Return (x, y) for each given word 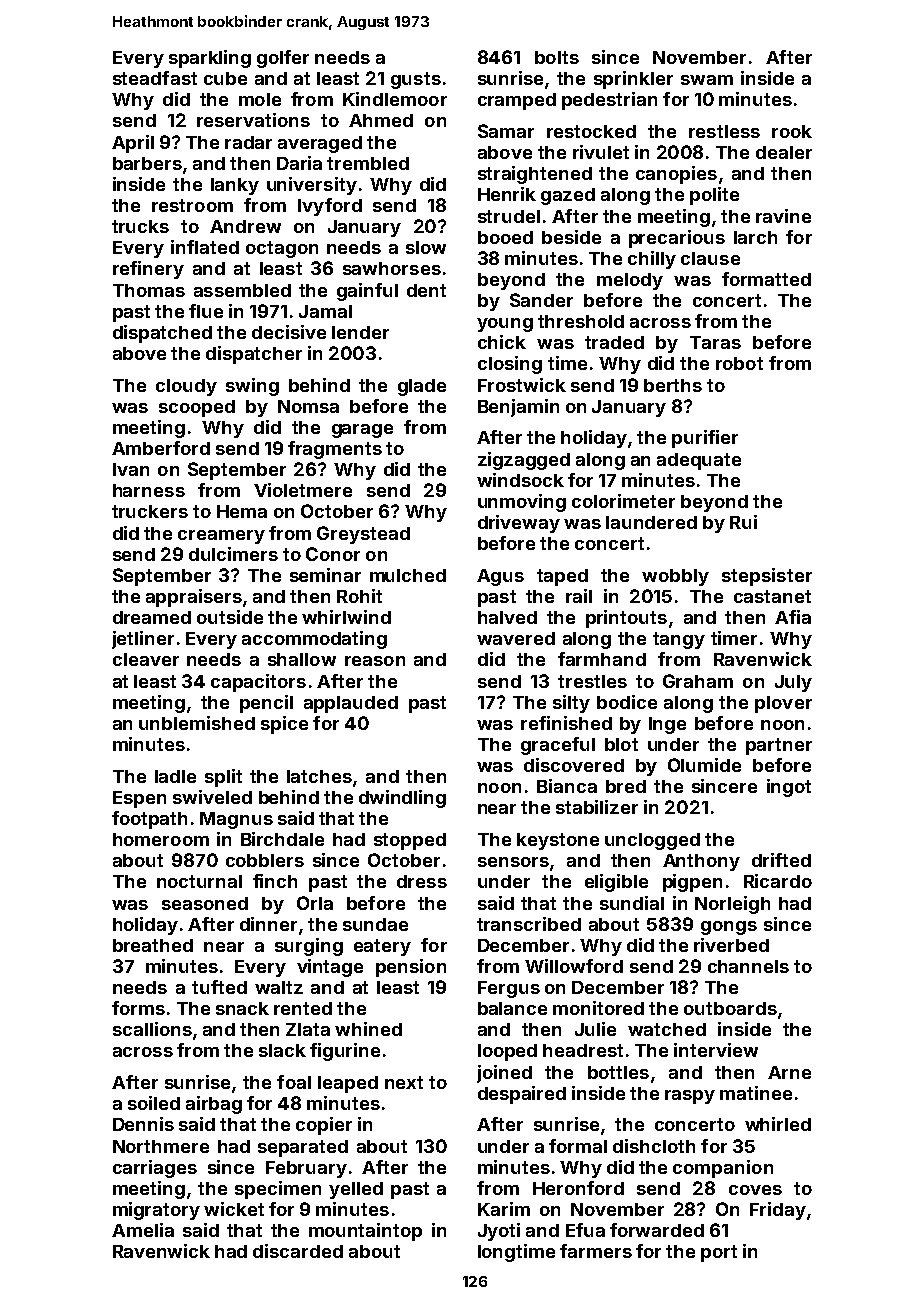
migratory (156, 1211)
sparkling (210, 59)
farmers (596, 1251)
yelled (356, 1190)
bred (626, 786)
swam (707, 80)
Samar (506, 131)
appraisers (194, 598)
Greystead (363, 535)
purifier (705, 439)
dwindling (402, 799)
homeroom (161, 839)
